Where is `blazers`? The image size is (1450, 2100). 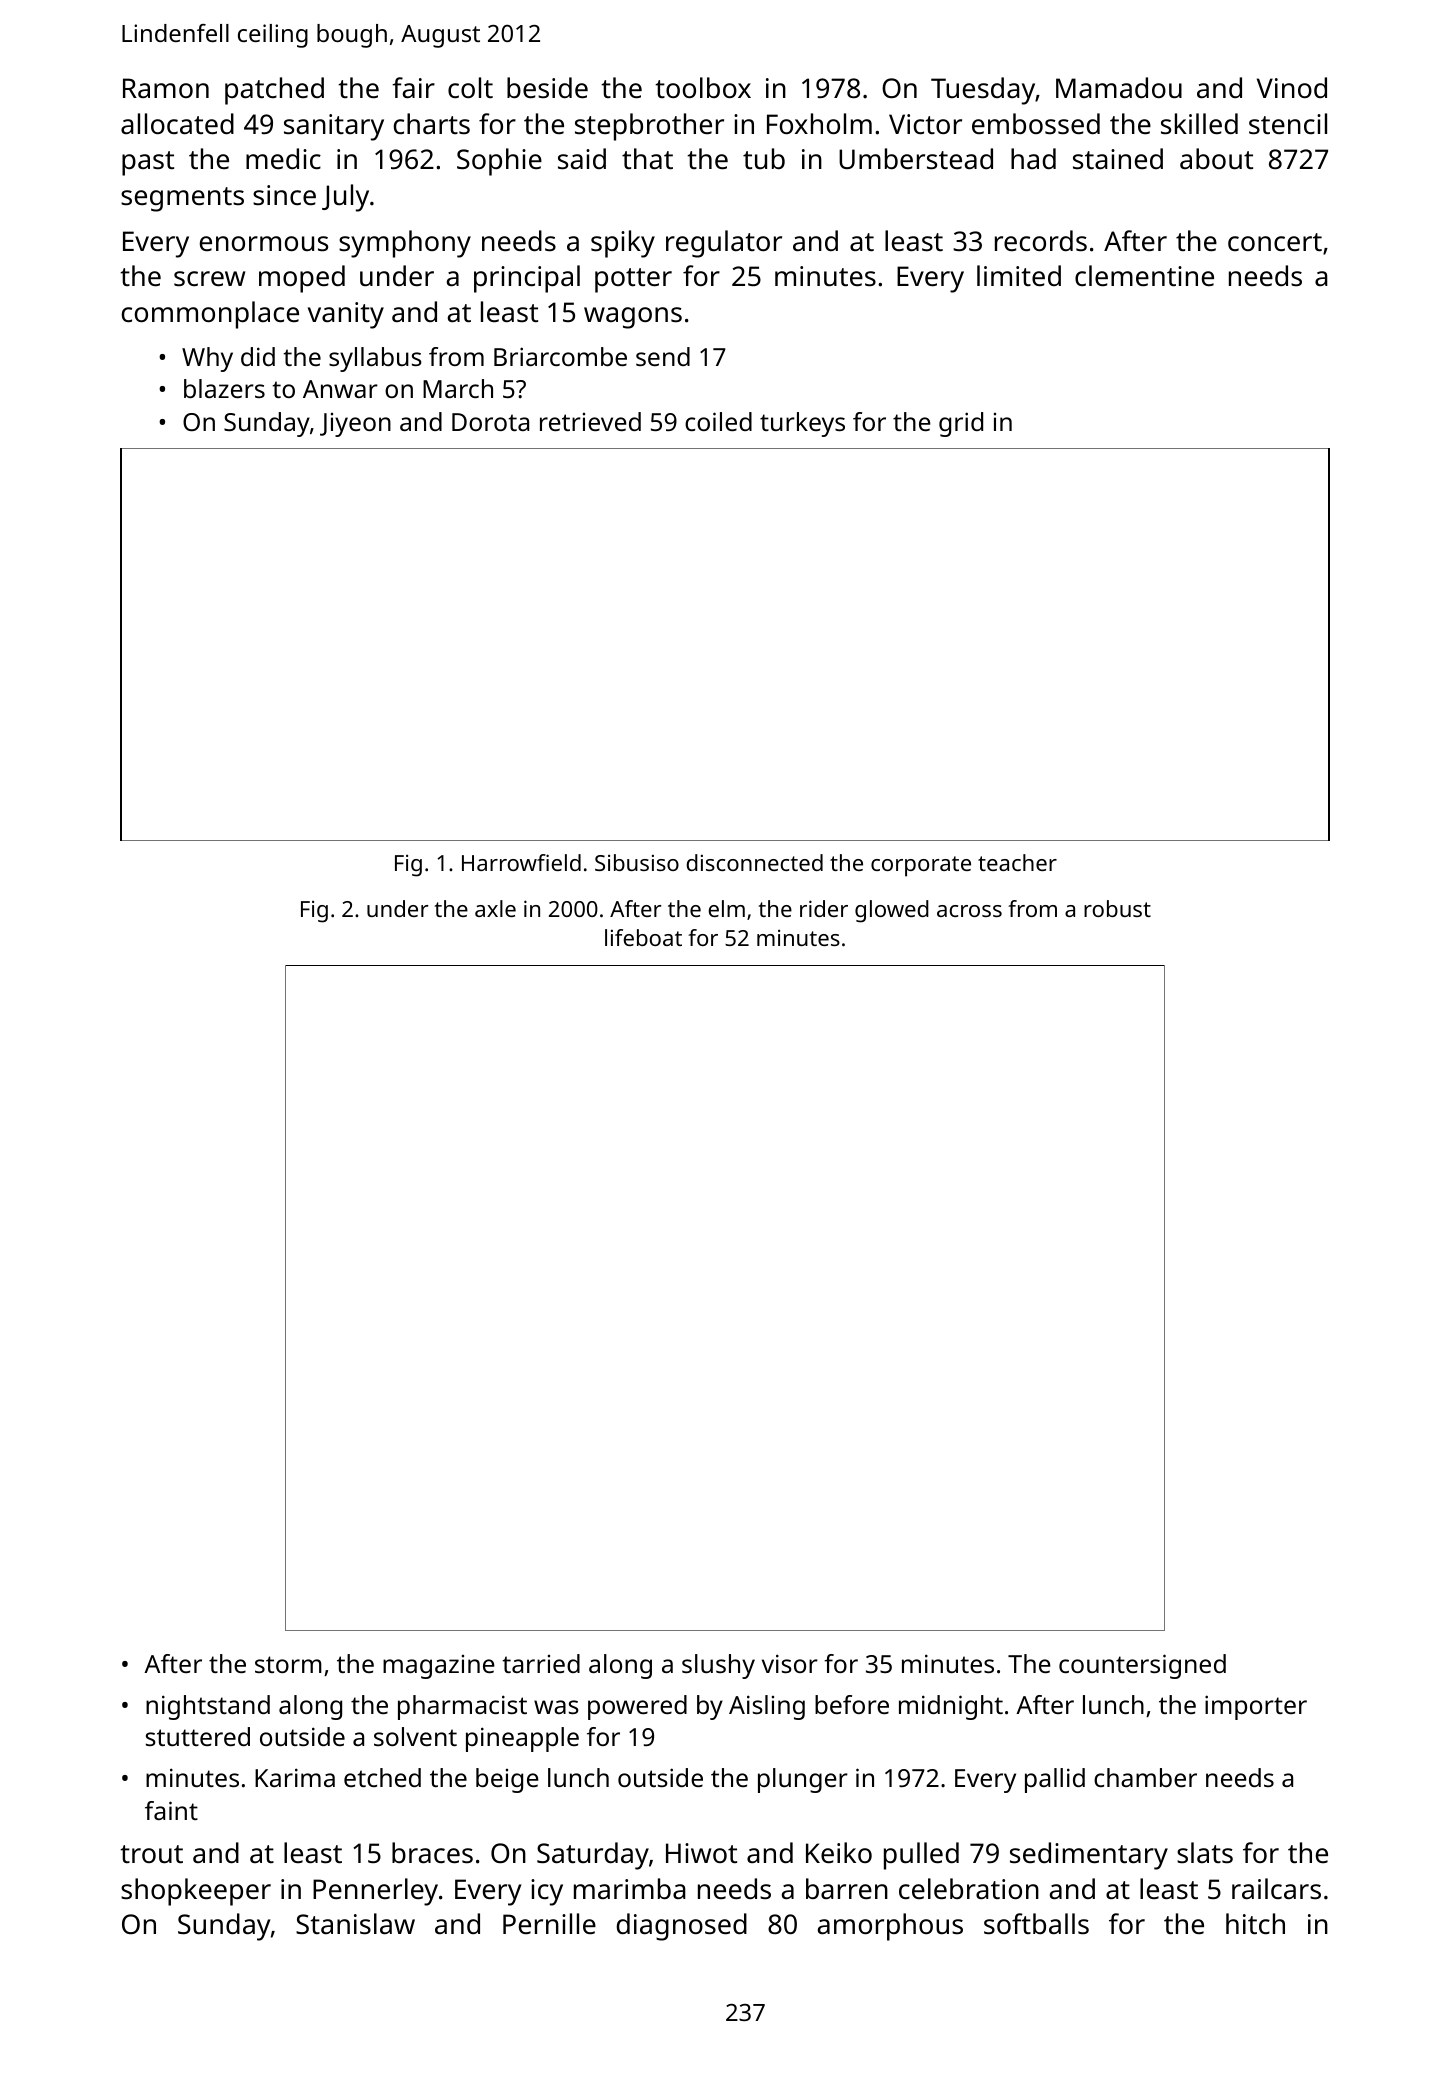
blazers is located at coordinates (224, 388).
